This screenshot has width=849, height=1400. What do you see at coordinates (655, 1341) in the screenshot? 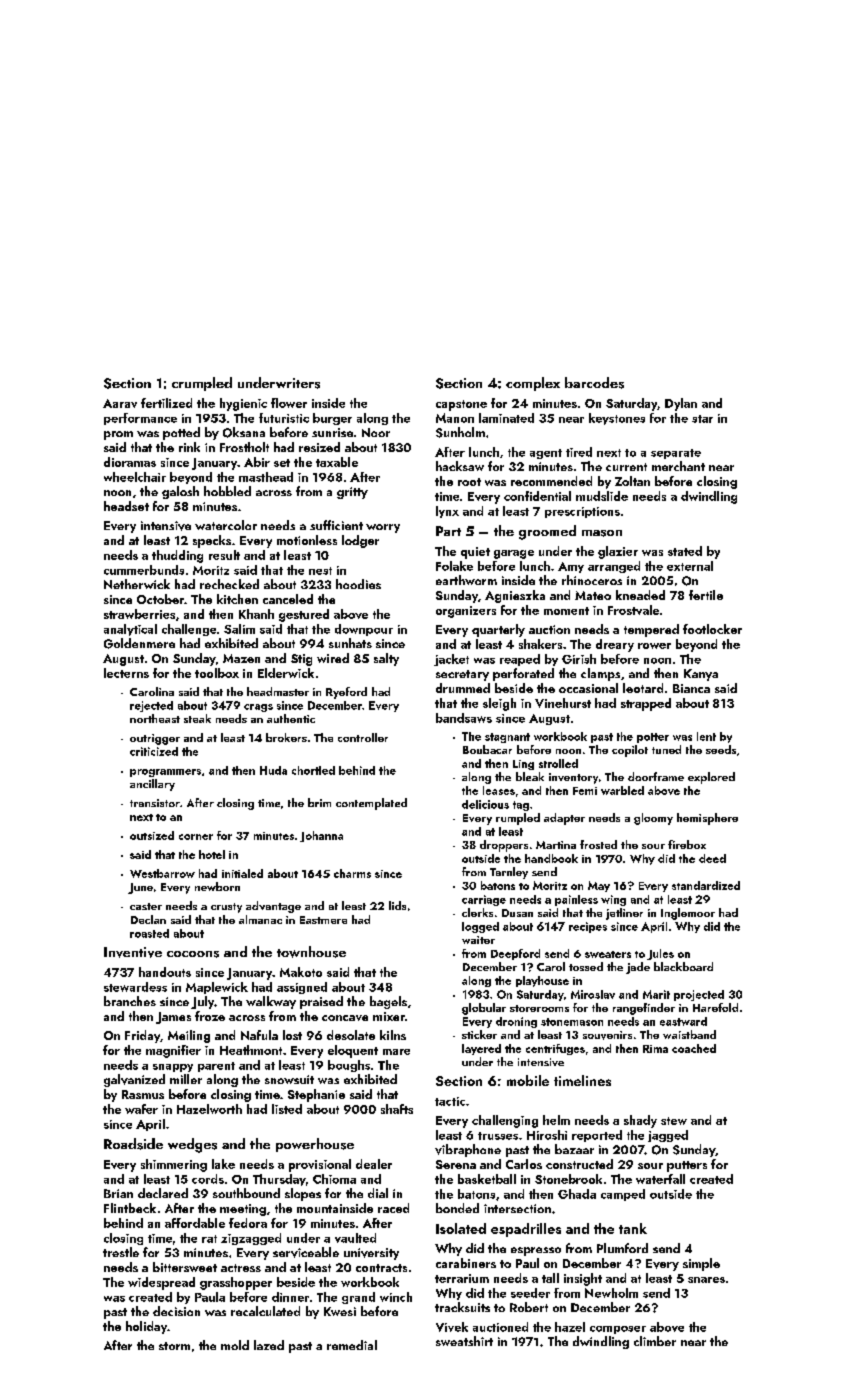
I see `climber` at bounding box center [655, 1341].
